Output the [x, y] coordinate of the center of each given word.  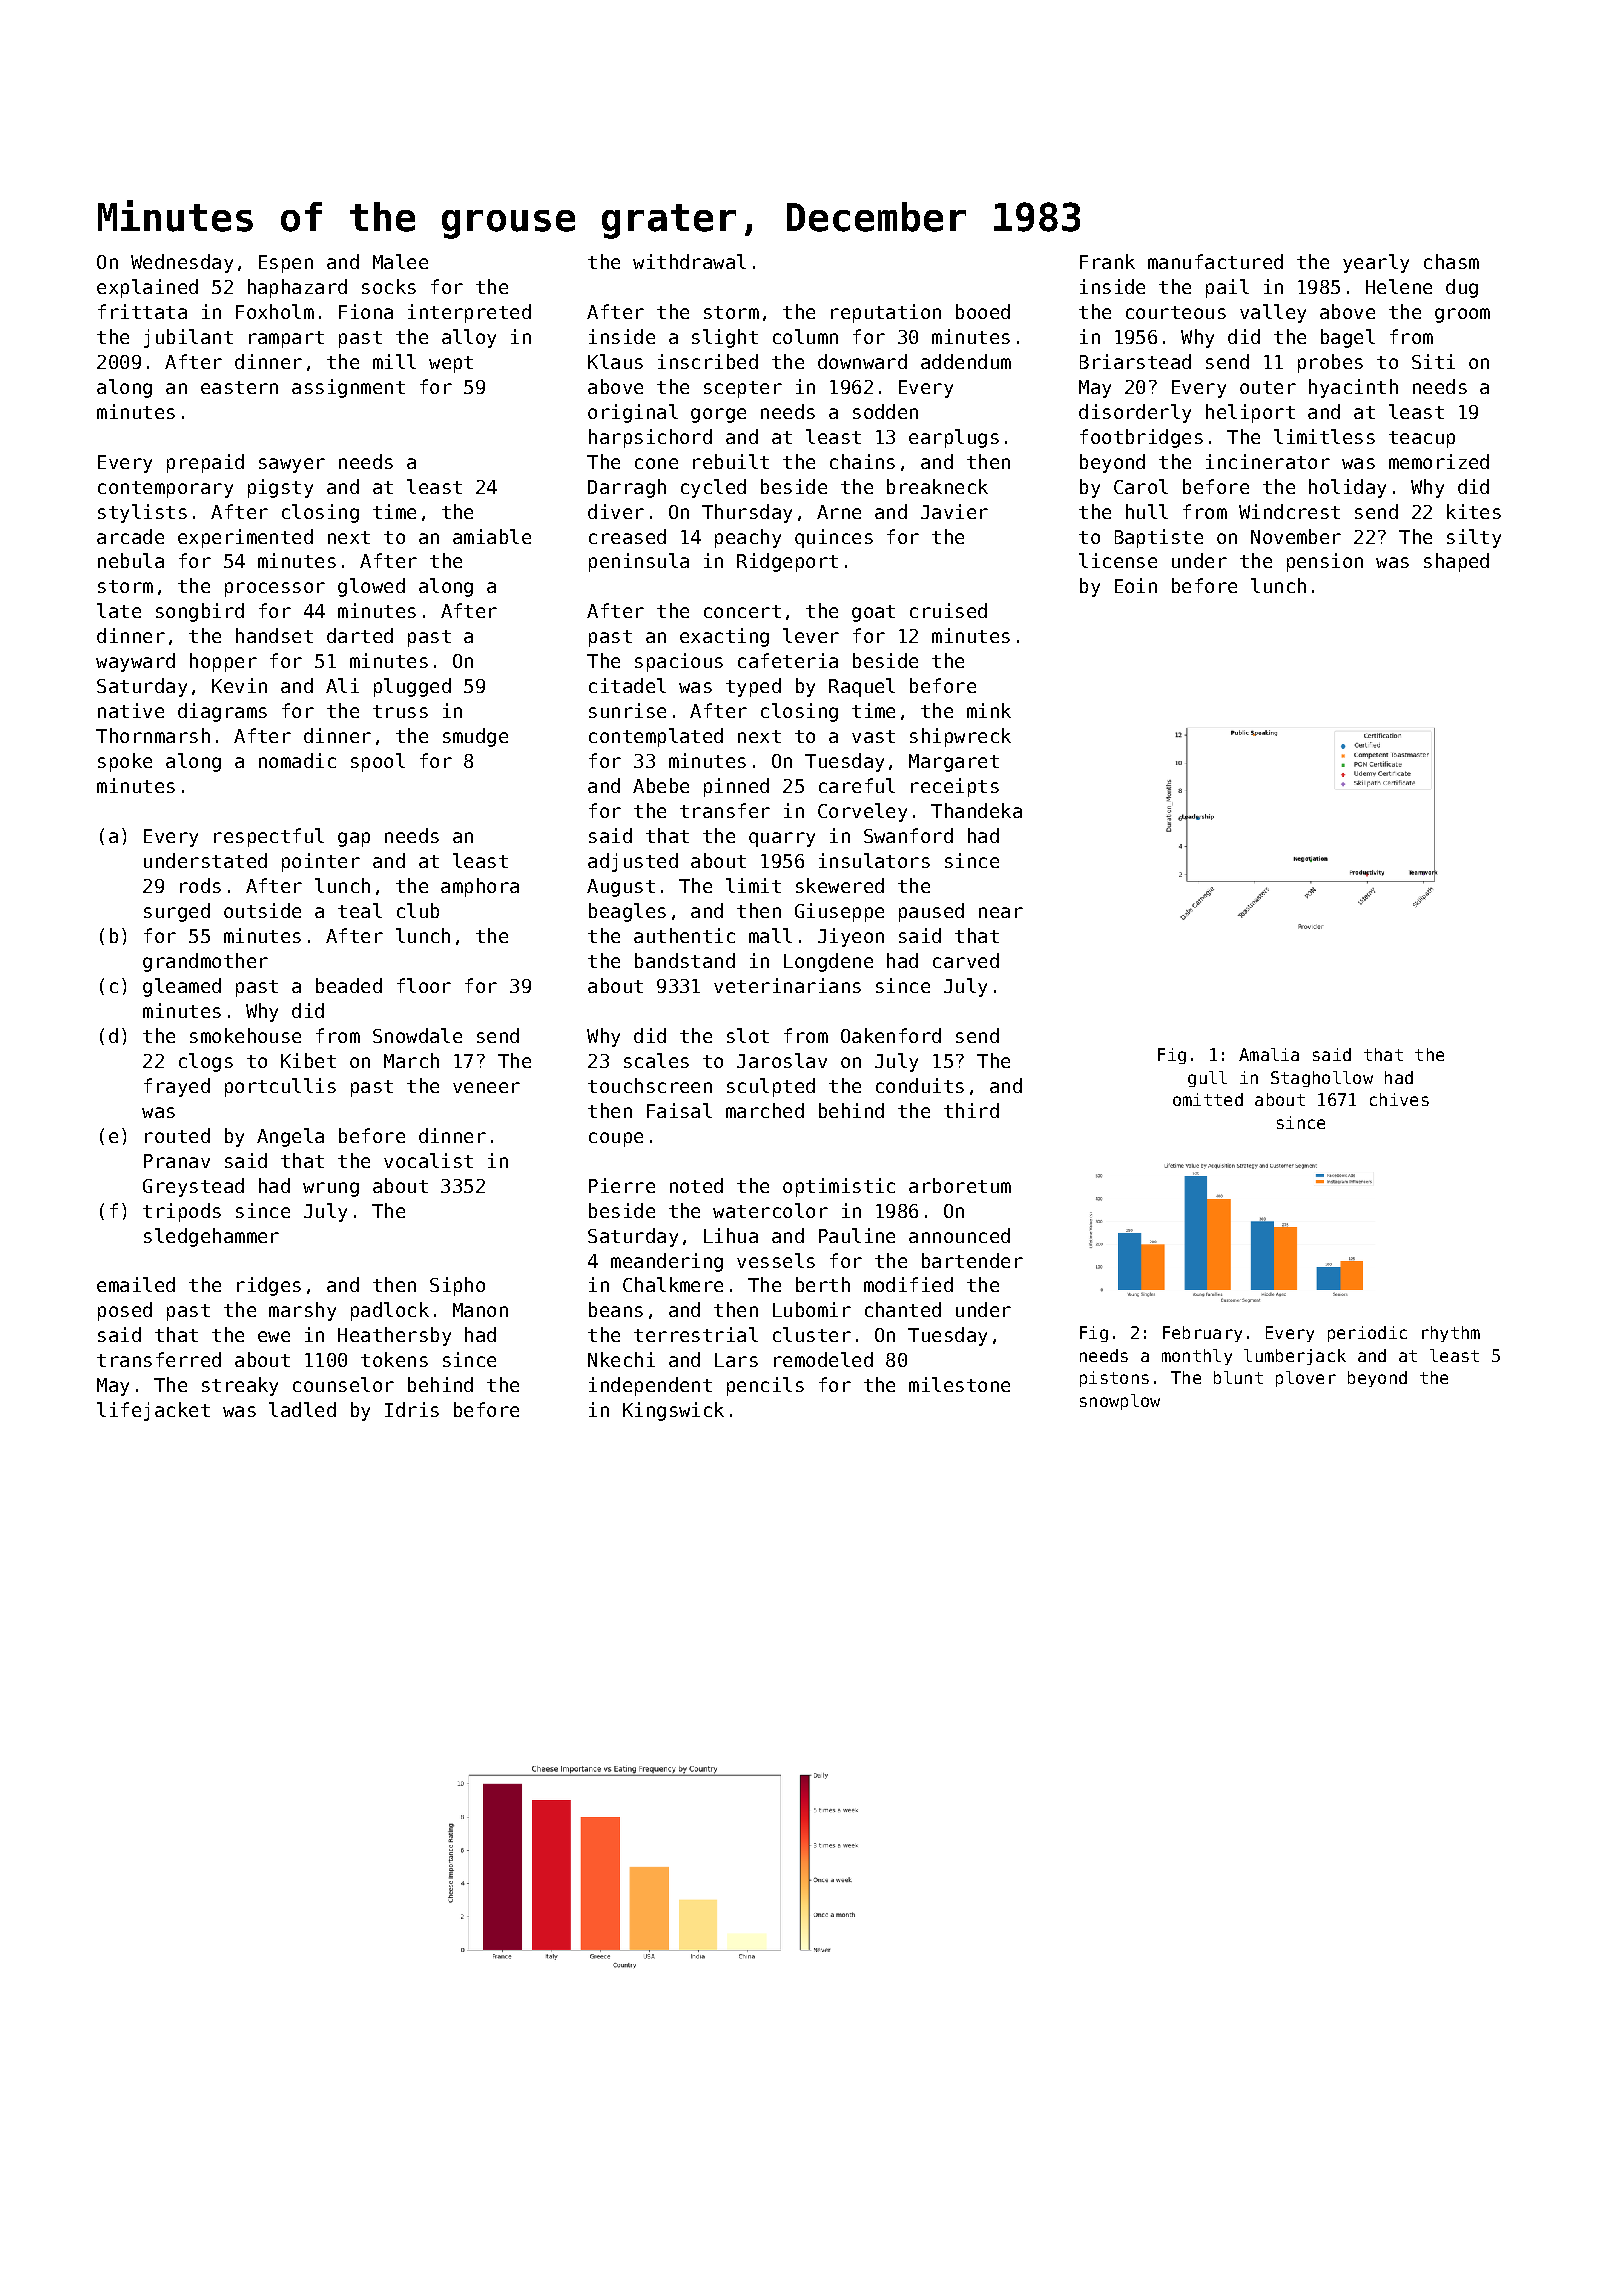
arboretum [960, 1185]
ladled [302, 1409]
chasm [1451, 261]
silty [1474, 538]
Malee [400, 261]
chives [1399, 1099]
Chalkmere [673, 1284]
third [971, 1110]
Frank [1107, 261]
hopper [223, 662]
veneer [486, 1087]
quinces [834, 538]
